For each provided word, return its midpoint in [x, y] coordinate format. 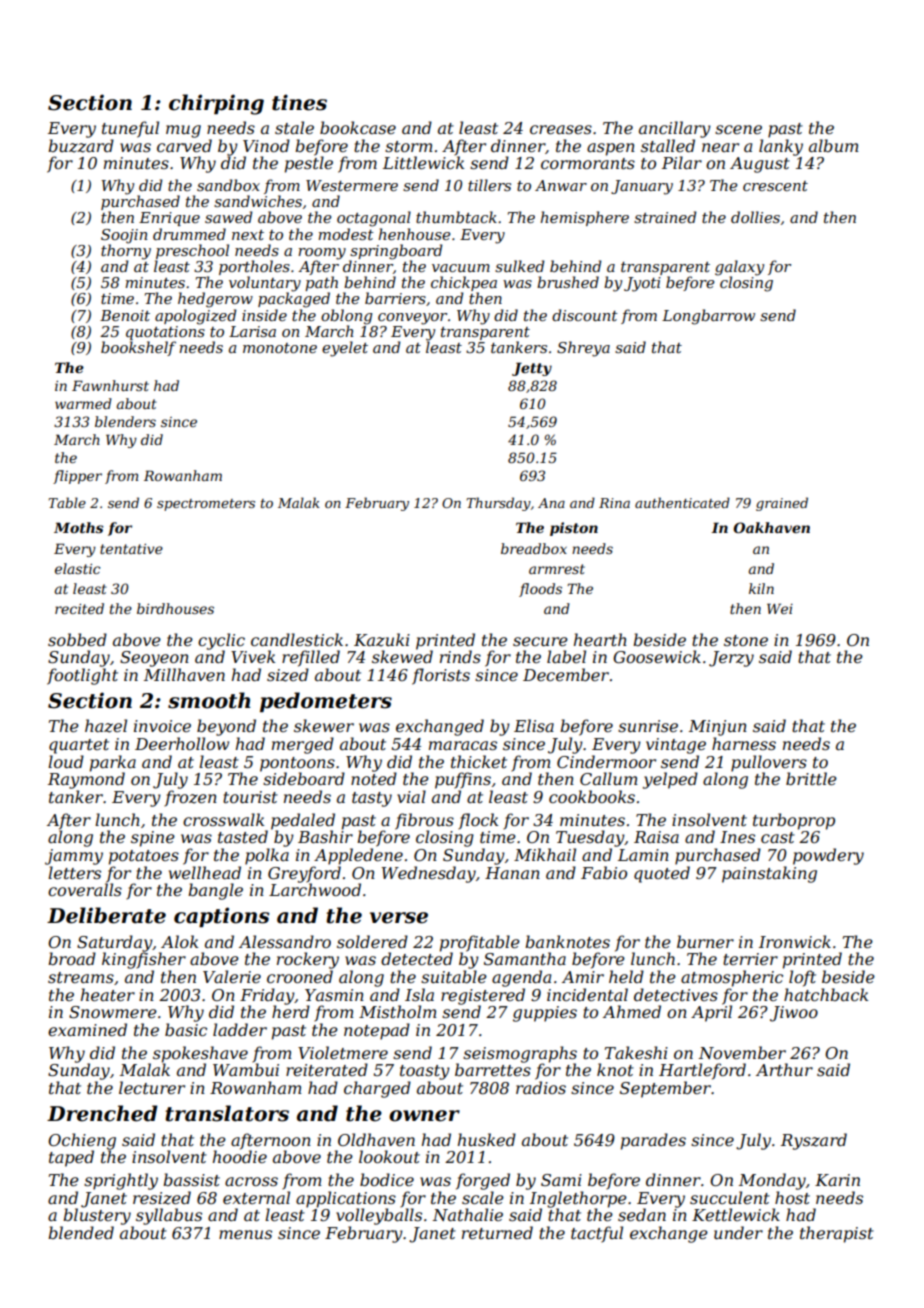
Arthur [784, 1069]
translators [227, 1113]
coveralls [85, 889]
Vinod [266, 145]
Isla [419, 994]
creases [561, 129]
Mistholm [398, 1011]
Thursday [498, 504]
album [834, 145]
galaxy [739, 268]
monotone [280, 348]
